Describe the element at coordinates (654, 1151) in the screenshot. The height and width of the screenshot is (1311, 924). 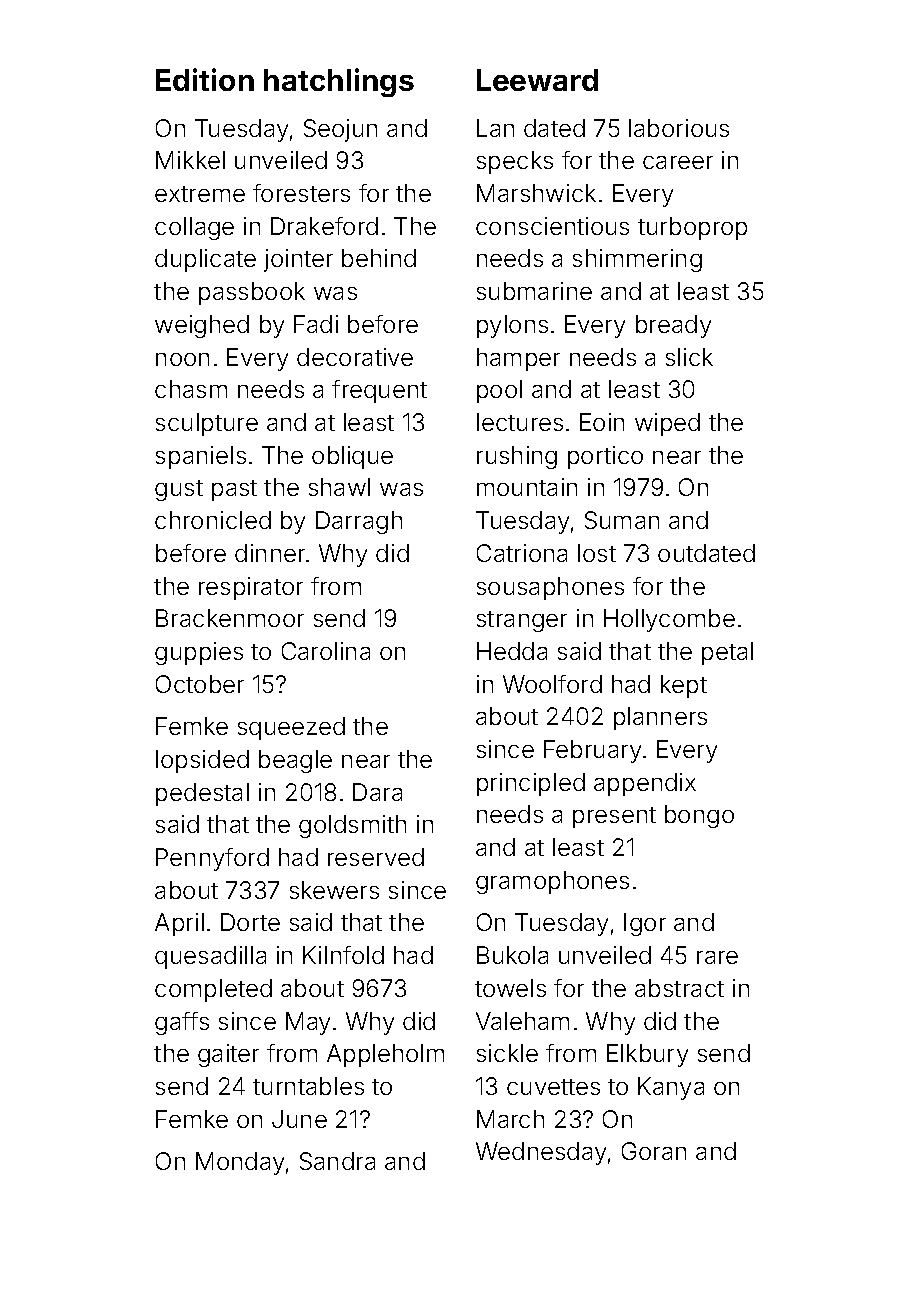
I see `Goran` at that location.
